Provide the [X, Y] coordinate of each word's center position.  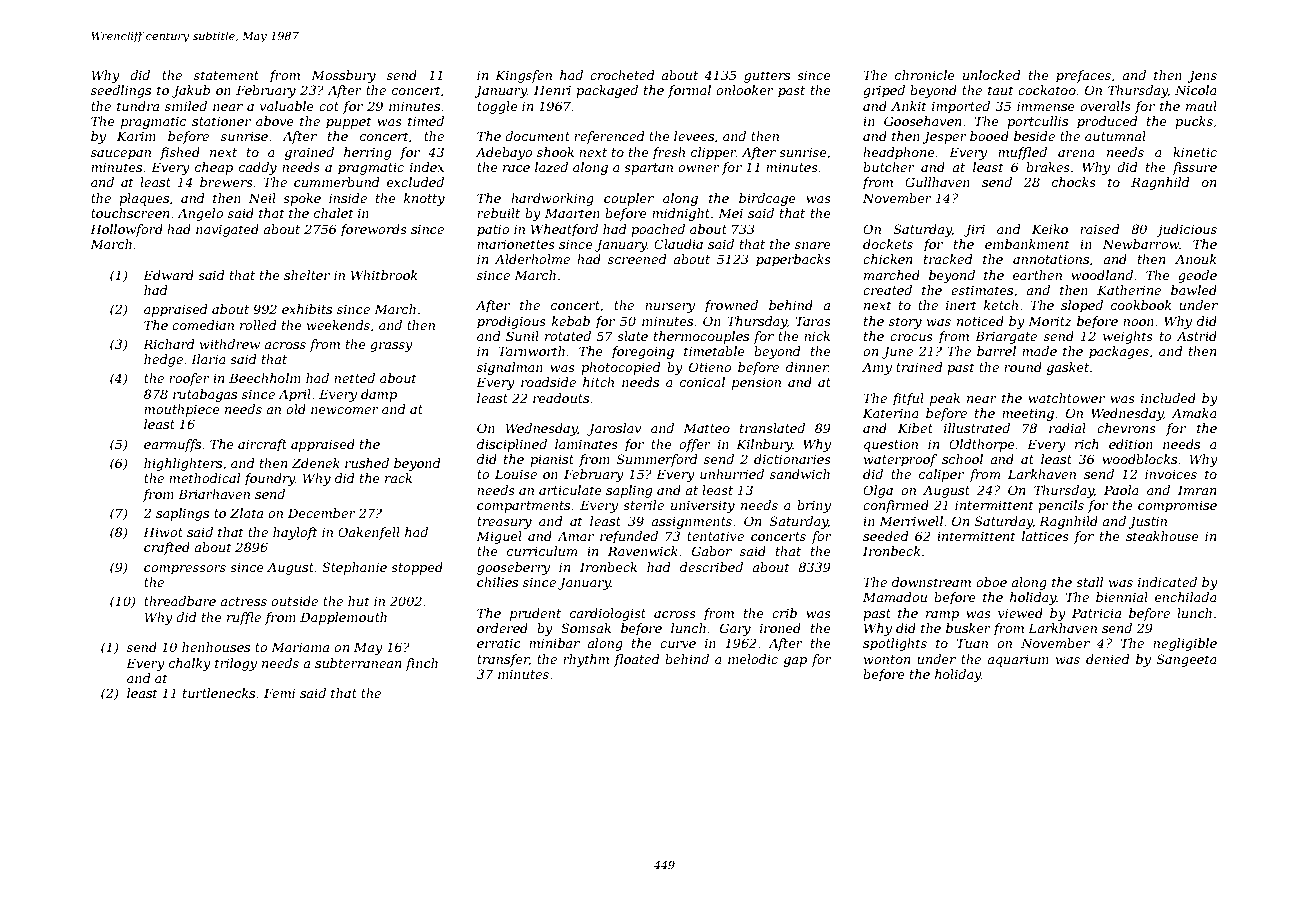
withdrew [230, 344]
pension [756, 384]
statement [226, 75]
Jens [1202, 76]
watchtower [1066, 398]
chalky [190, 664]
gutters [767, 77]
